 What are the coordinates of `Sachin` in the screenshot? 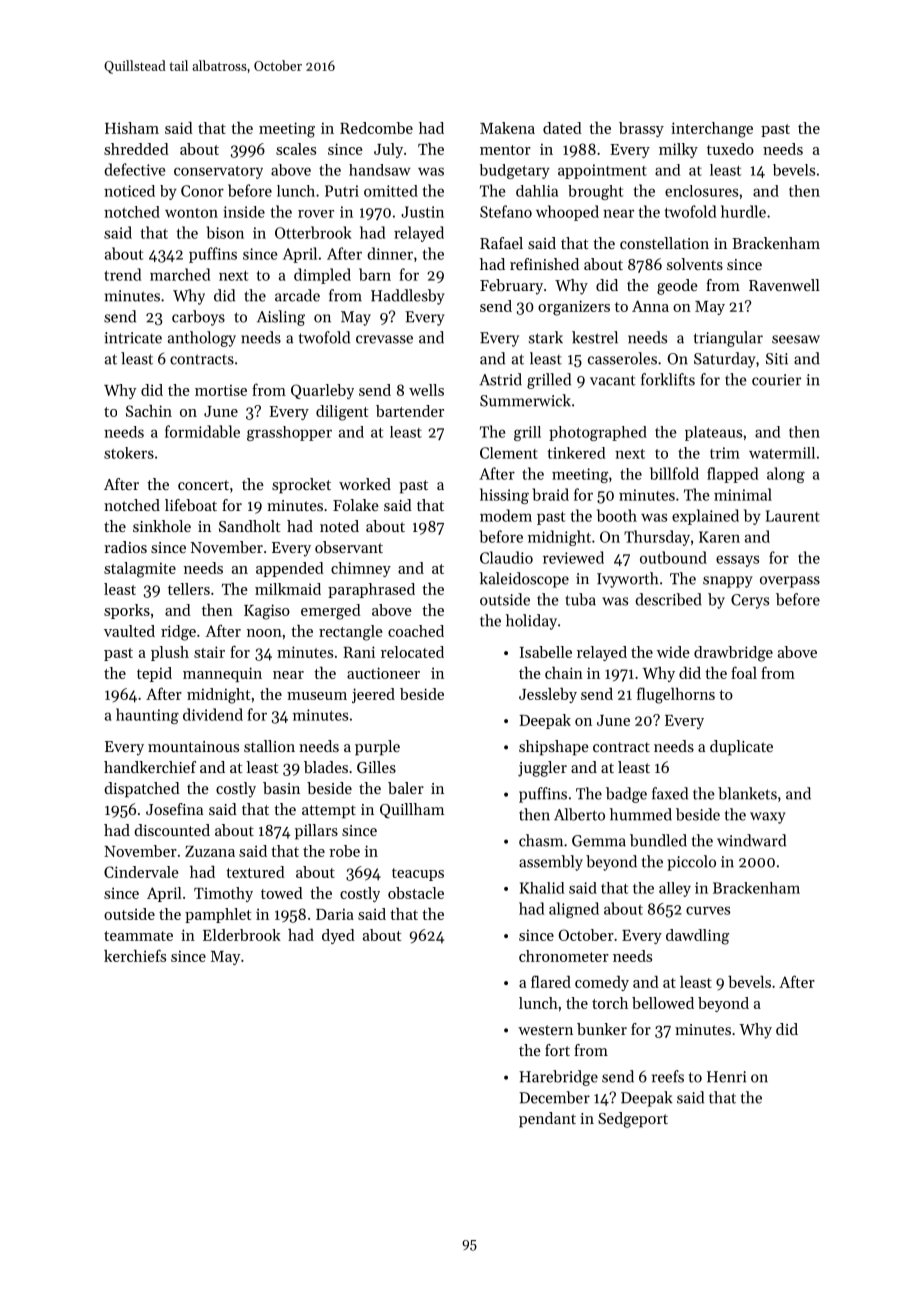 It's located at (149, 411).
